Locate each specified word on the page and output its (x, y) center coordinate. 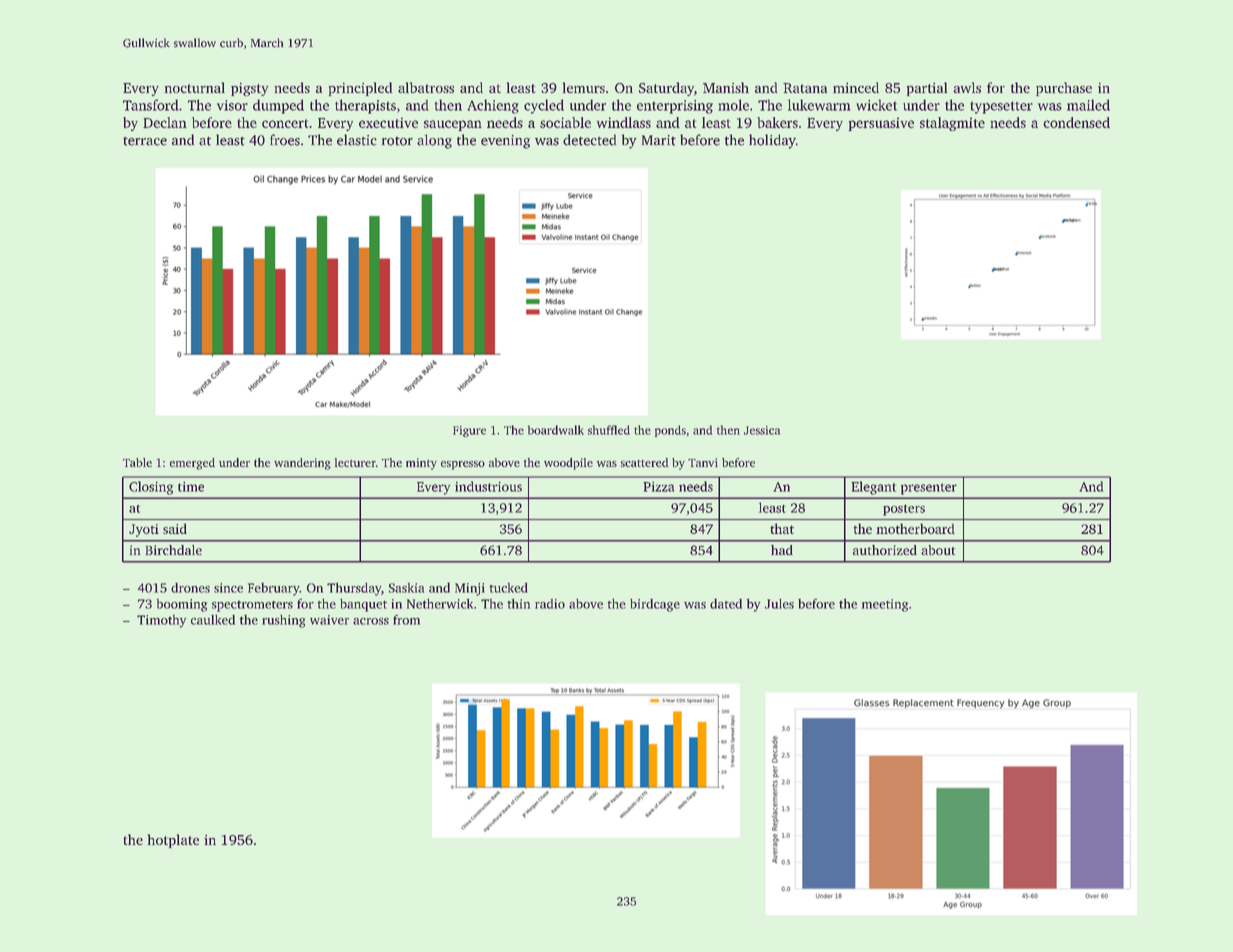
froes (285, 140)
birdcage (655, 605)
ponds (670, 431)
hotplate (173, 841)
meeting (885, 605)
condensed (1076, 122)
